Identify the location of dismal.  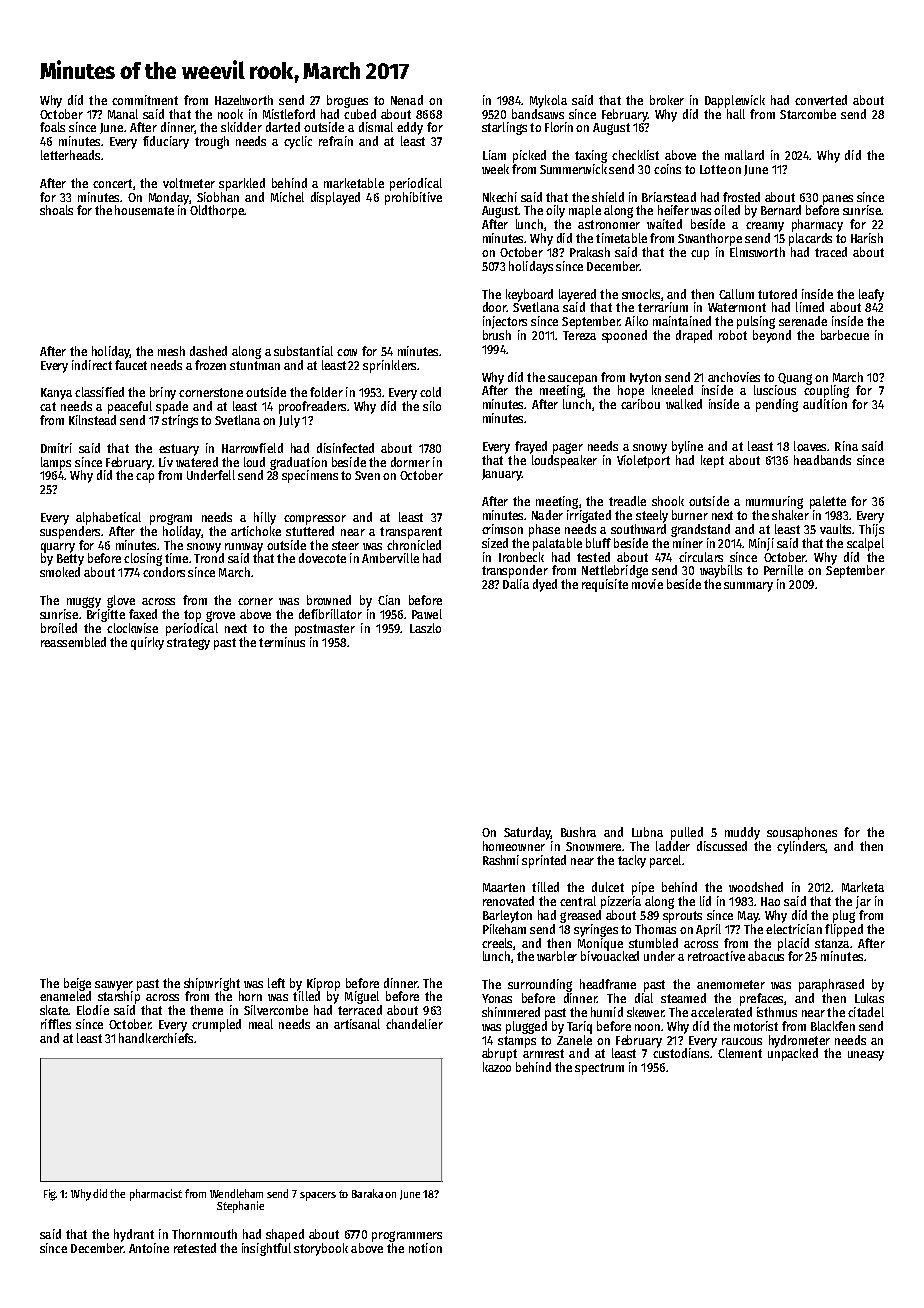
(376, 127).
